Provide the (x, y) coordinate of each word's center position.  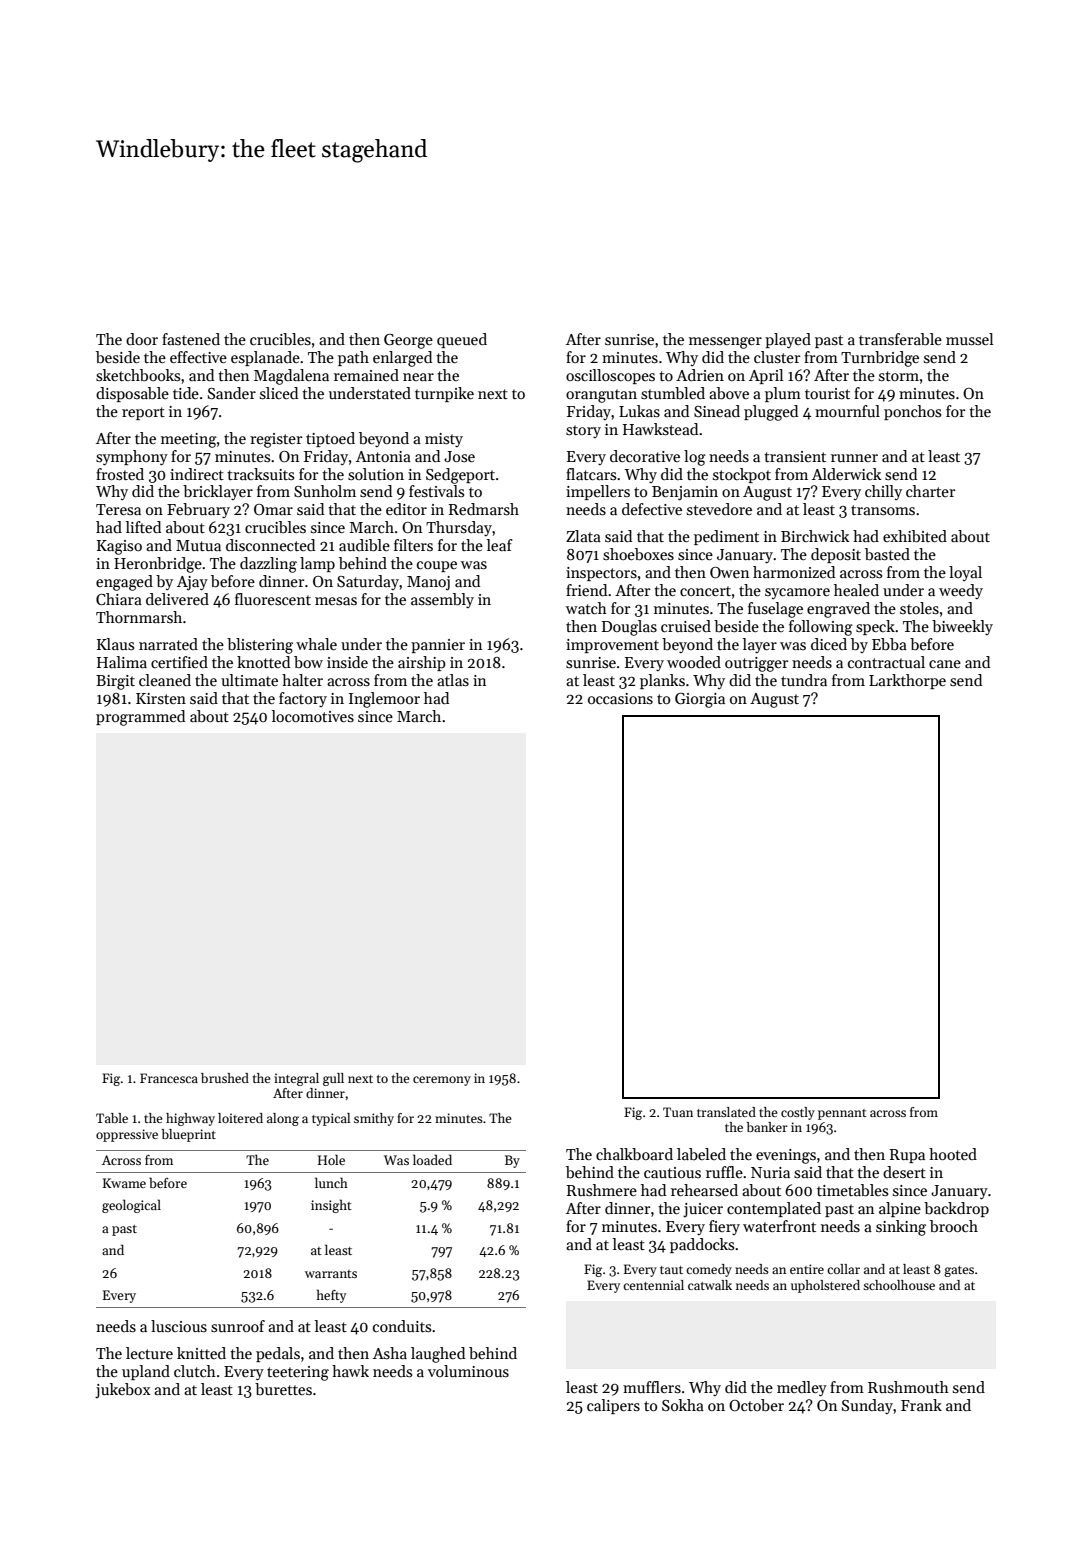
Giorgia (700, 700)
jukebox (122, 1390)
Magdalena (291, 377)
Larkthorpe (907, 681)
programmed (140, 718)
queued (462, 340)
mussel (969, 339)
